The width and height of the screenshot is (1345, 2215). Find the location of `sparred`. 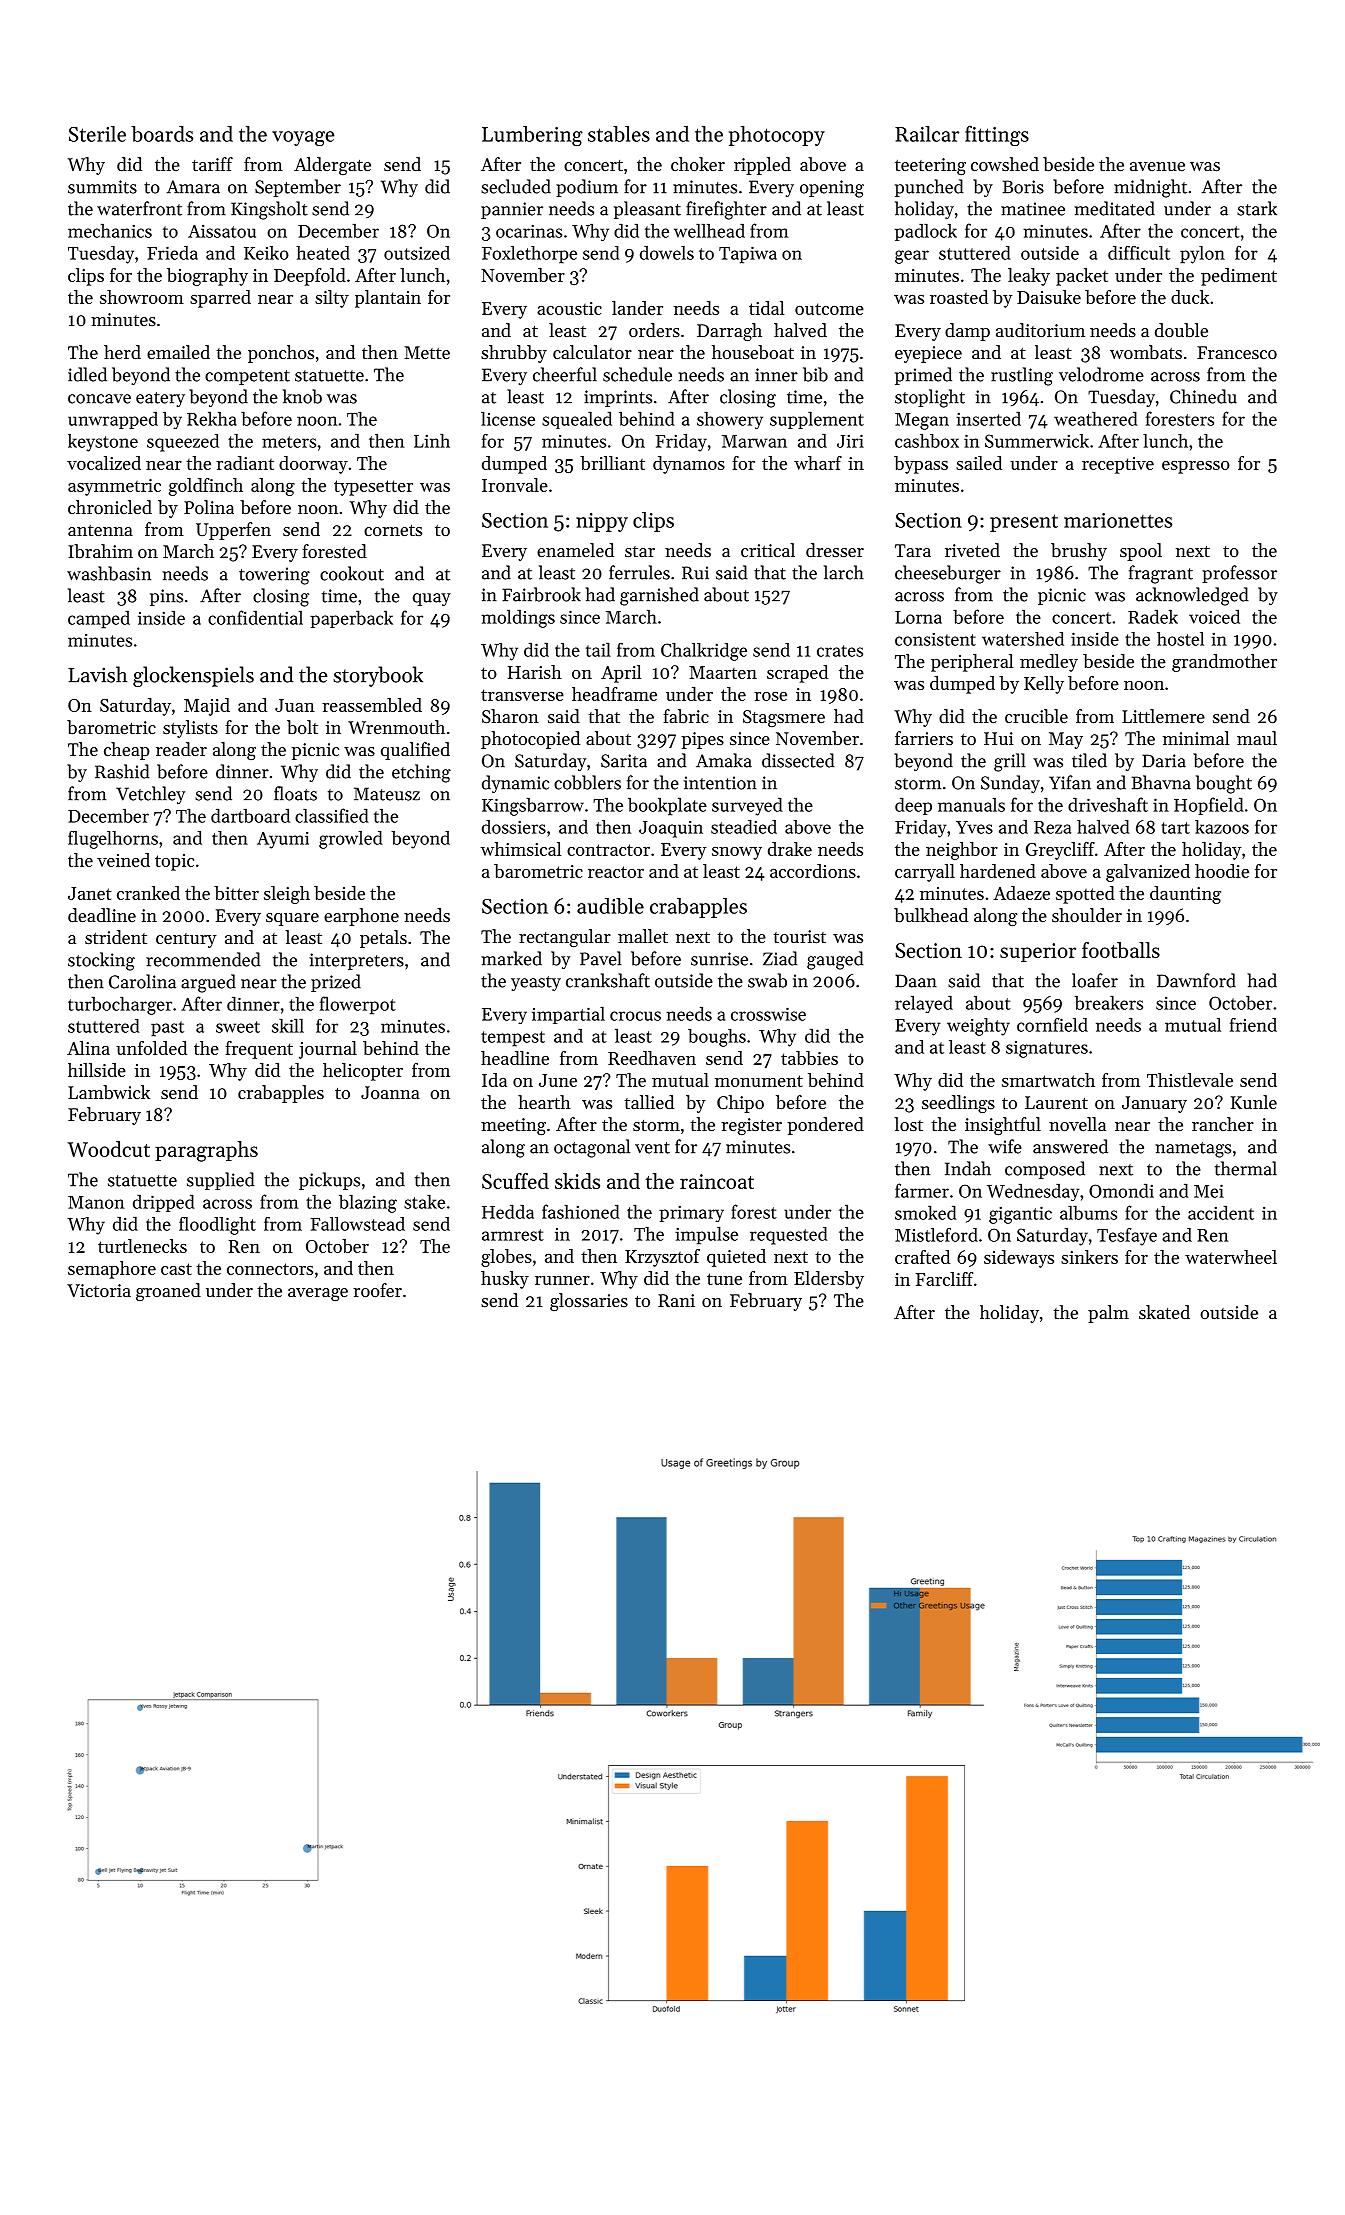

sparred is located at coordinates (220, 299).
